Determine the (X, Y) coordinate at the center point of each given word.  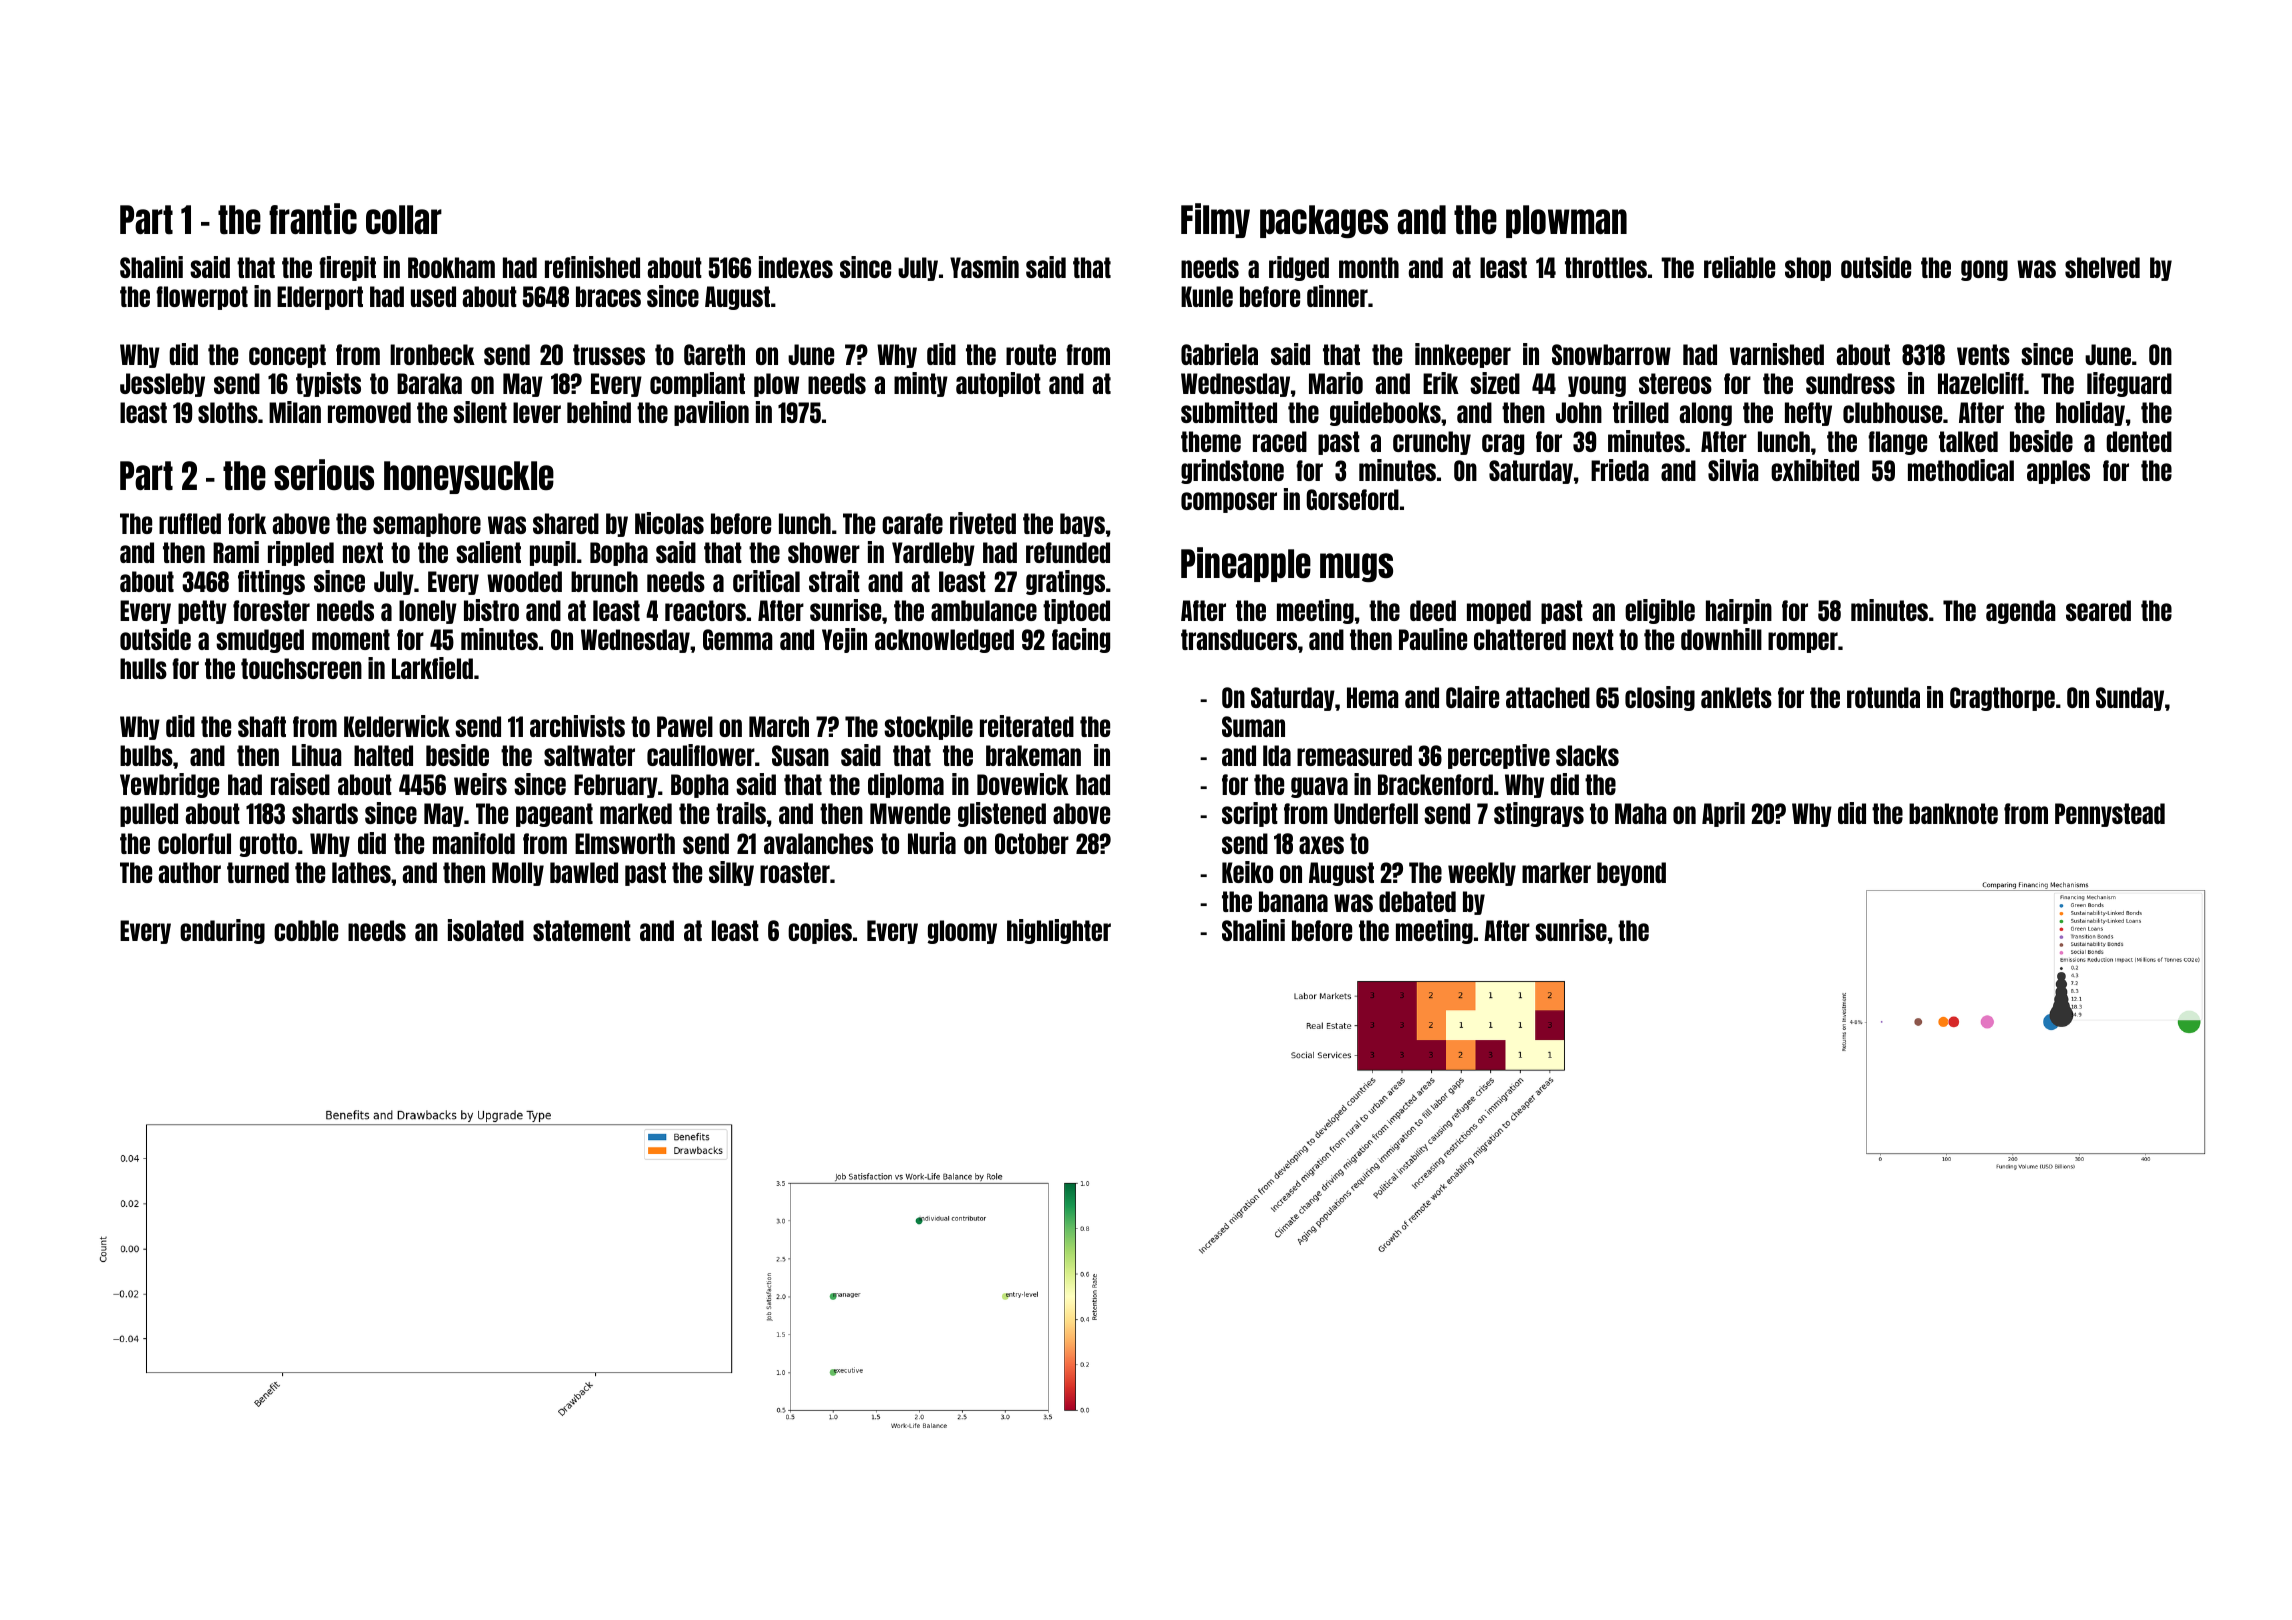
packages (1324, 221)
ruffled (190, 523)
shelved (2102, 267)
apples (2058, 472)
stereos (1675, 383)
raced (1280, 441)
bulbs (146, 755)
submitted (1229, 412)
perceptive (1499, 756)
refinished (592, 267)
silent (480, 412)
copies (820, 931)
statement (582, 930)
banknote (1953, 813)
